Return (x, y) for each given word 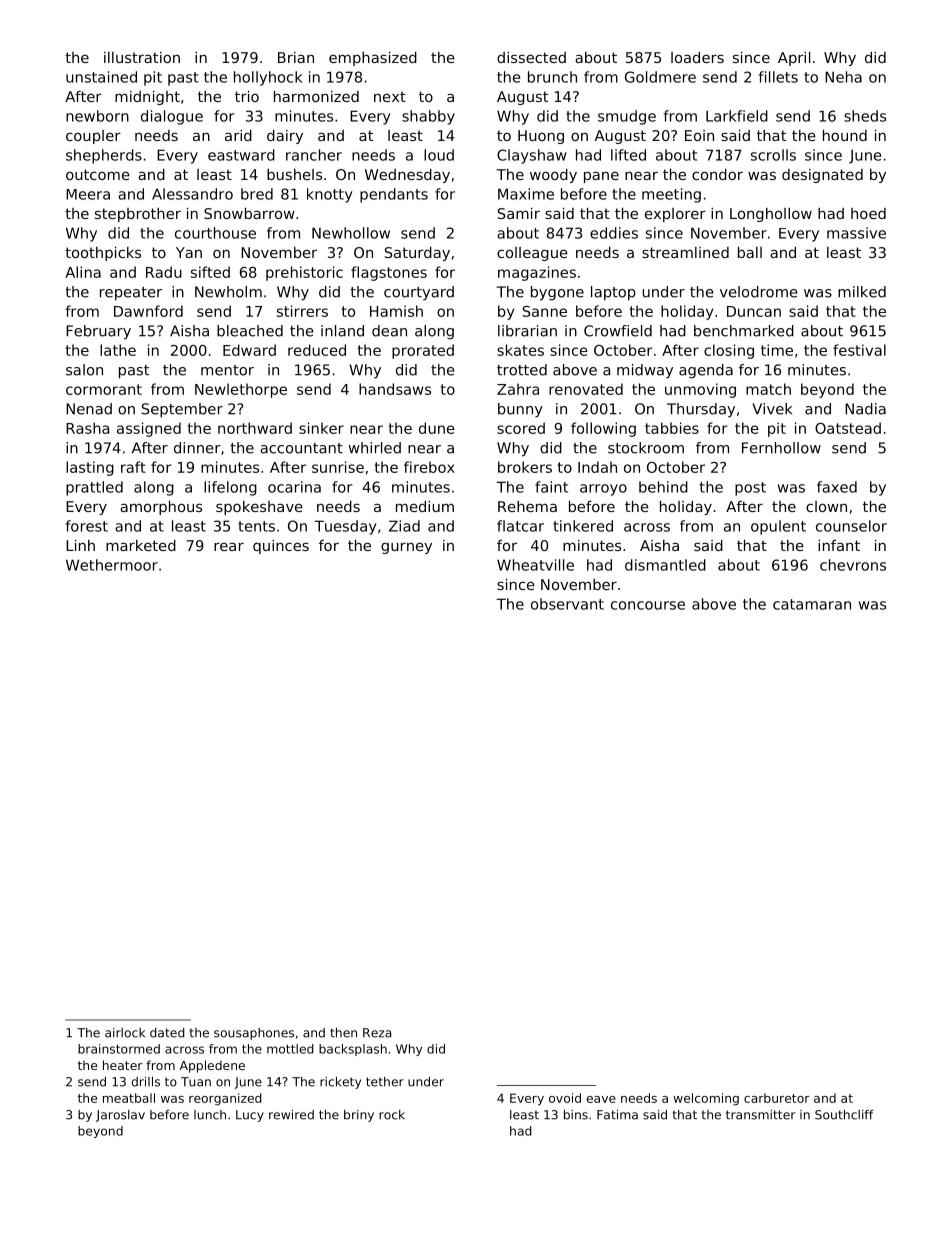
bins (576, 1115)
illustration (142, 57)
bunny (520, 410)
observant (567, 604)
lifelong (230, 488)
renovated (586, 389)
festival (859, 350)
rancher (314, 155)
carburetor (777, 1098)
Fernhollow (781, 448)
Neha (843, 77)
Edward (249, 350)
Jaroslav (120, 1116)
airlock (125, 1033)
